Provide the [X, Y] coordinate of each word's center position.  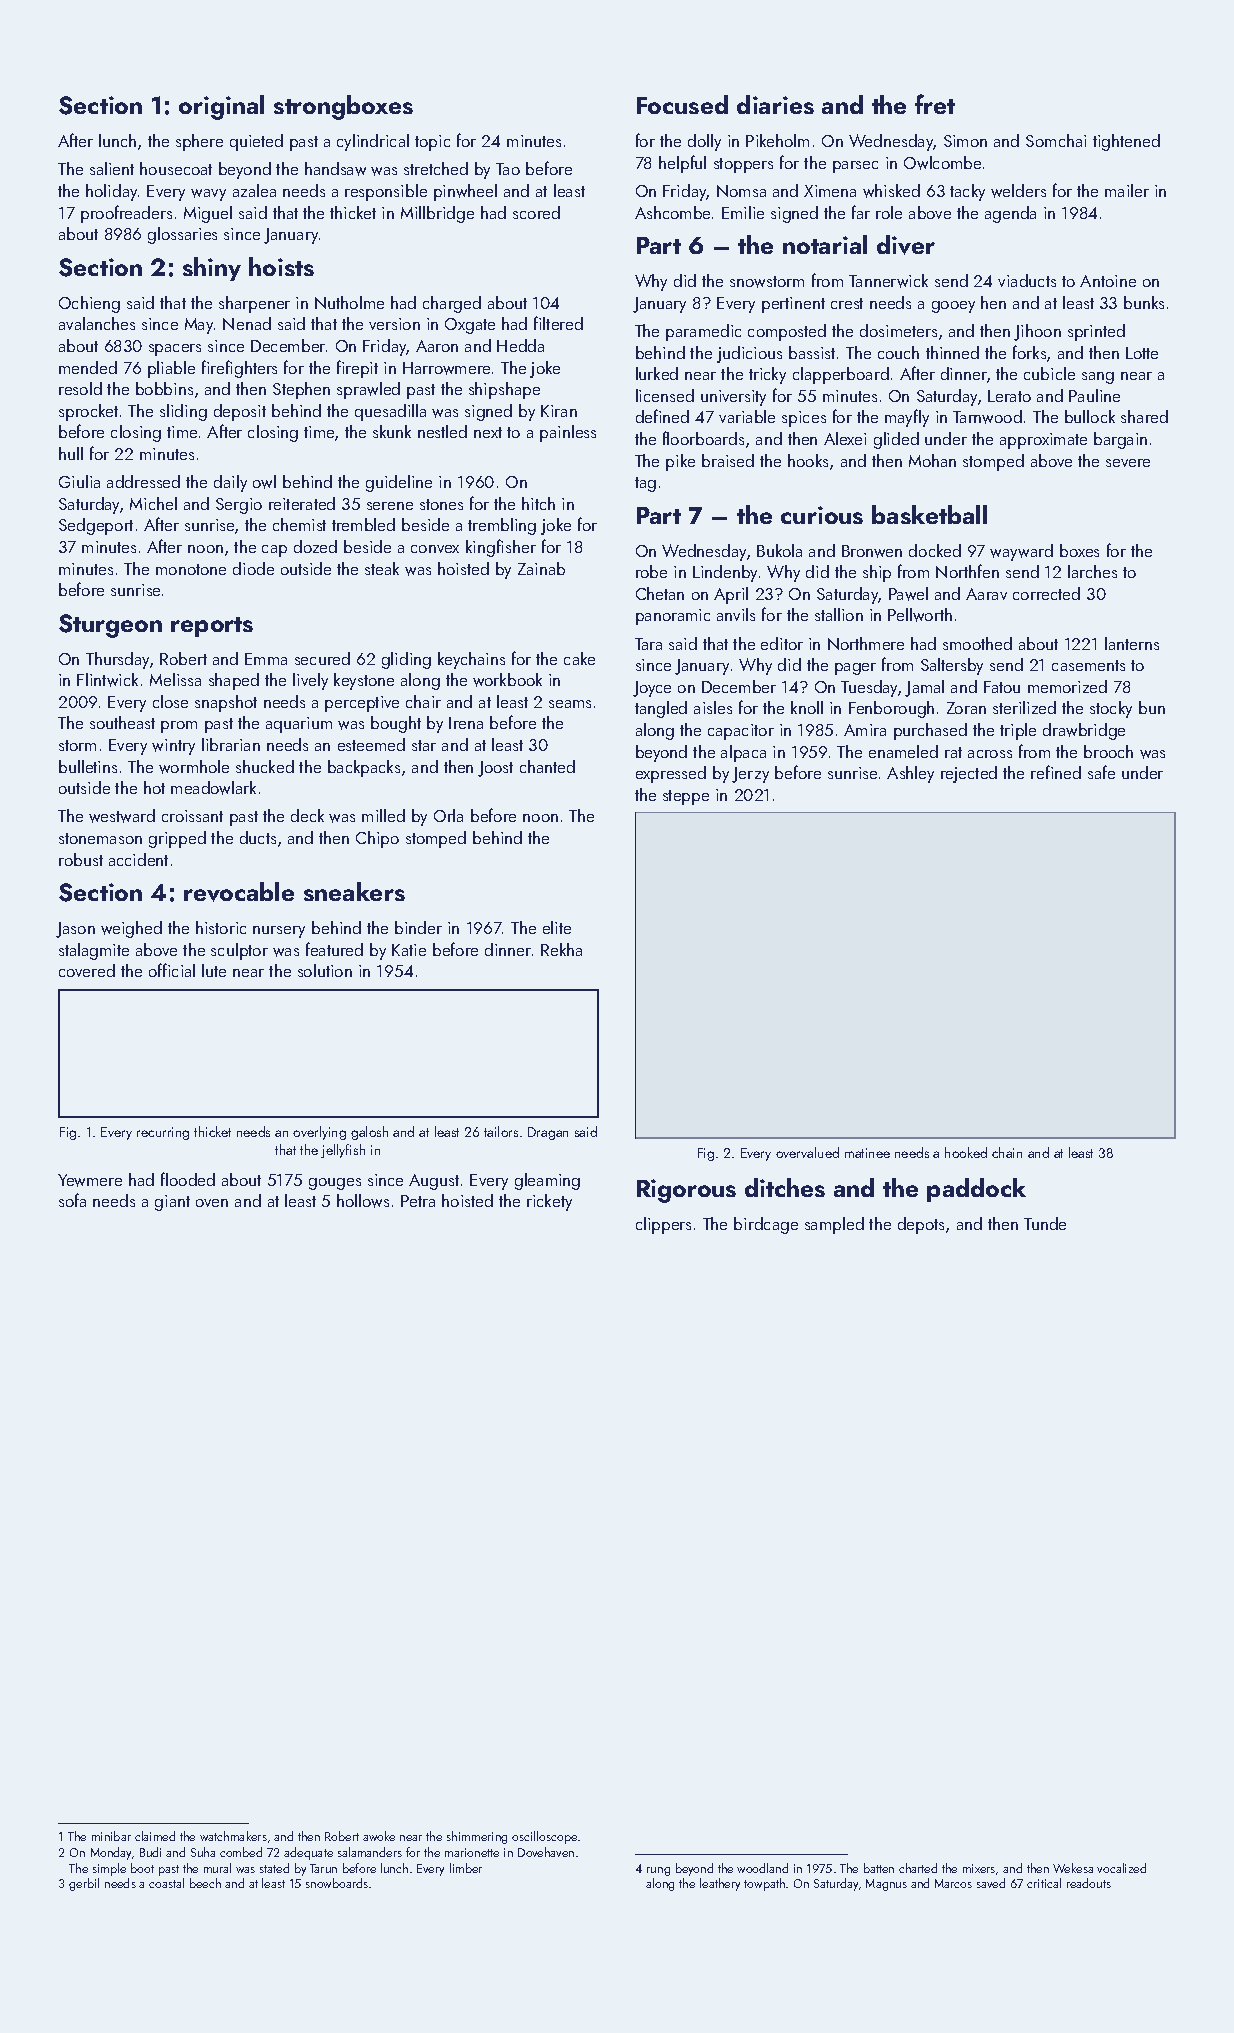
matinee [867, 1153]
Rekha [561, 949]
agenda [1010, 214]
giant [172, 1203]
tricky [767, 375]
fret [935, 104]
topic [432, 143]
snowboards [337, 1883]
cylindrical [373, 142]
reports [212, 627]
